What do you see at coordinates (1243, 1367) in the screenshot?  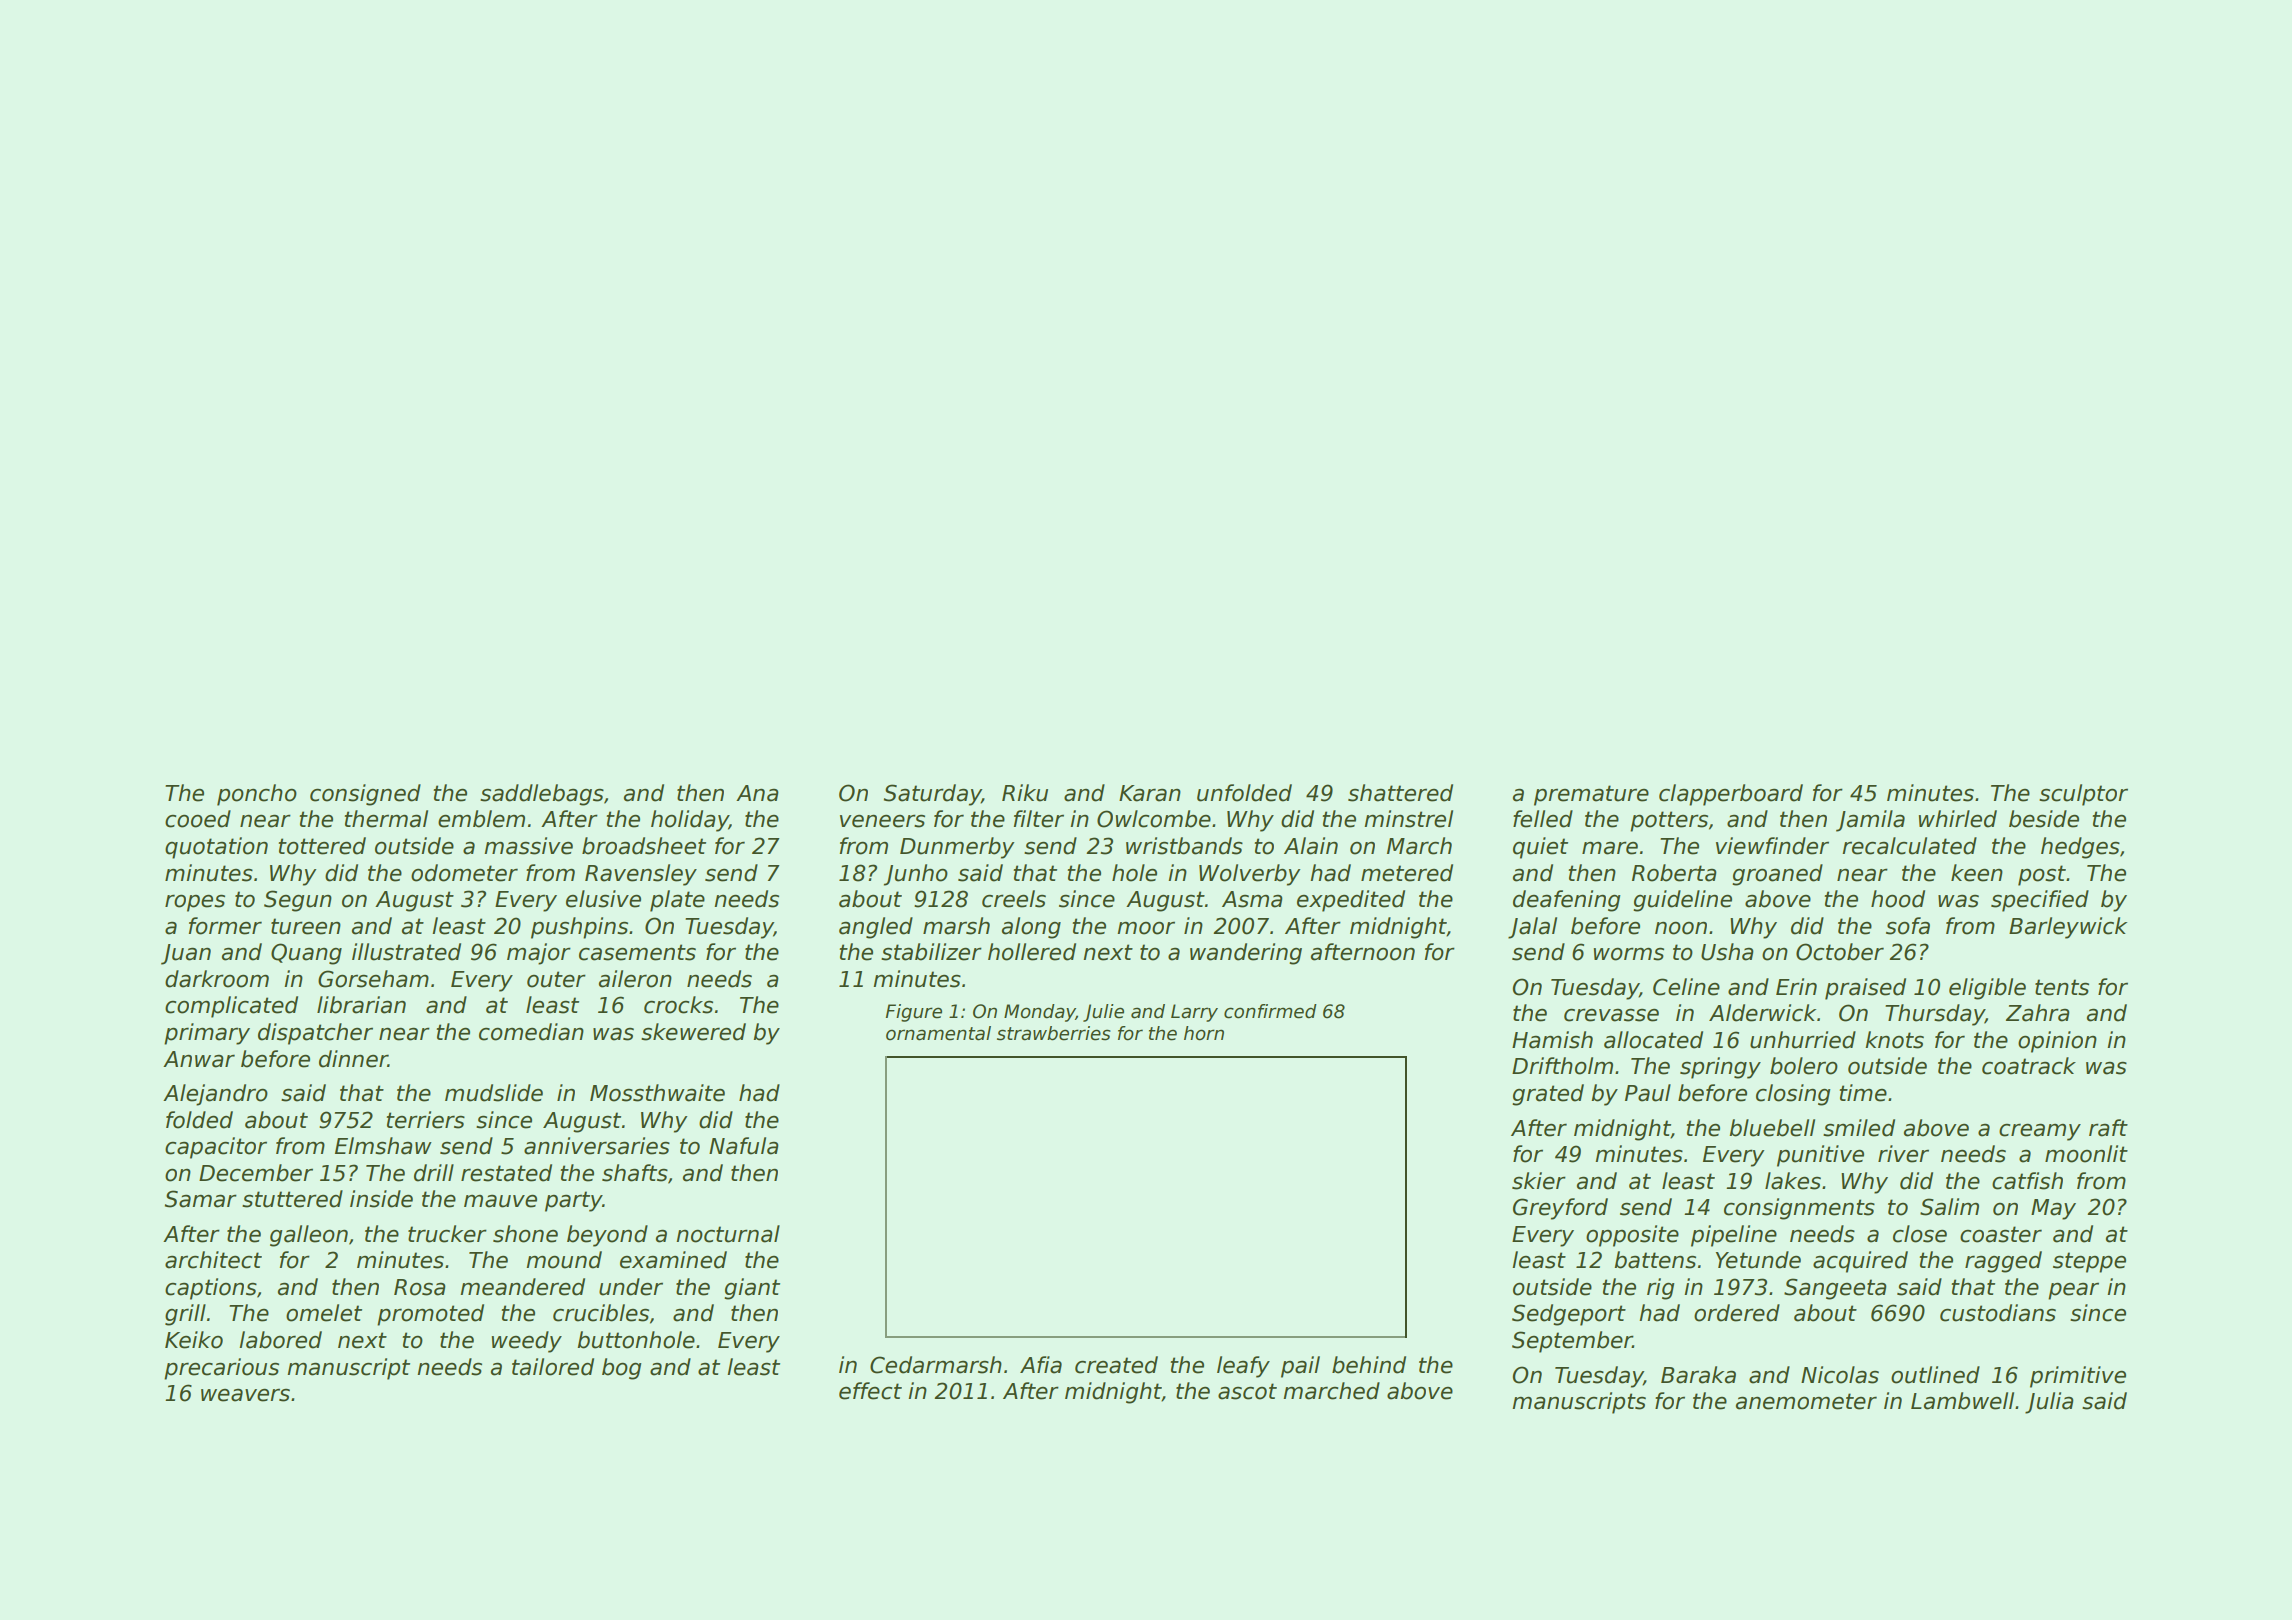 I see `leafy` at bounding box center [1243, 1367].
